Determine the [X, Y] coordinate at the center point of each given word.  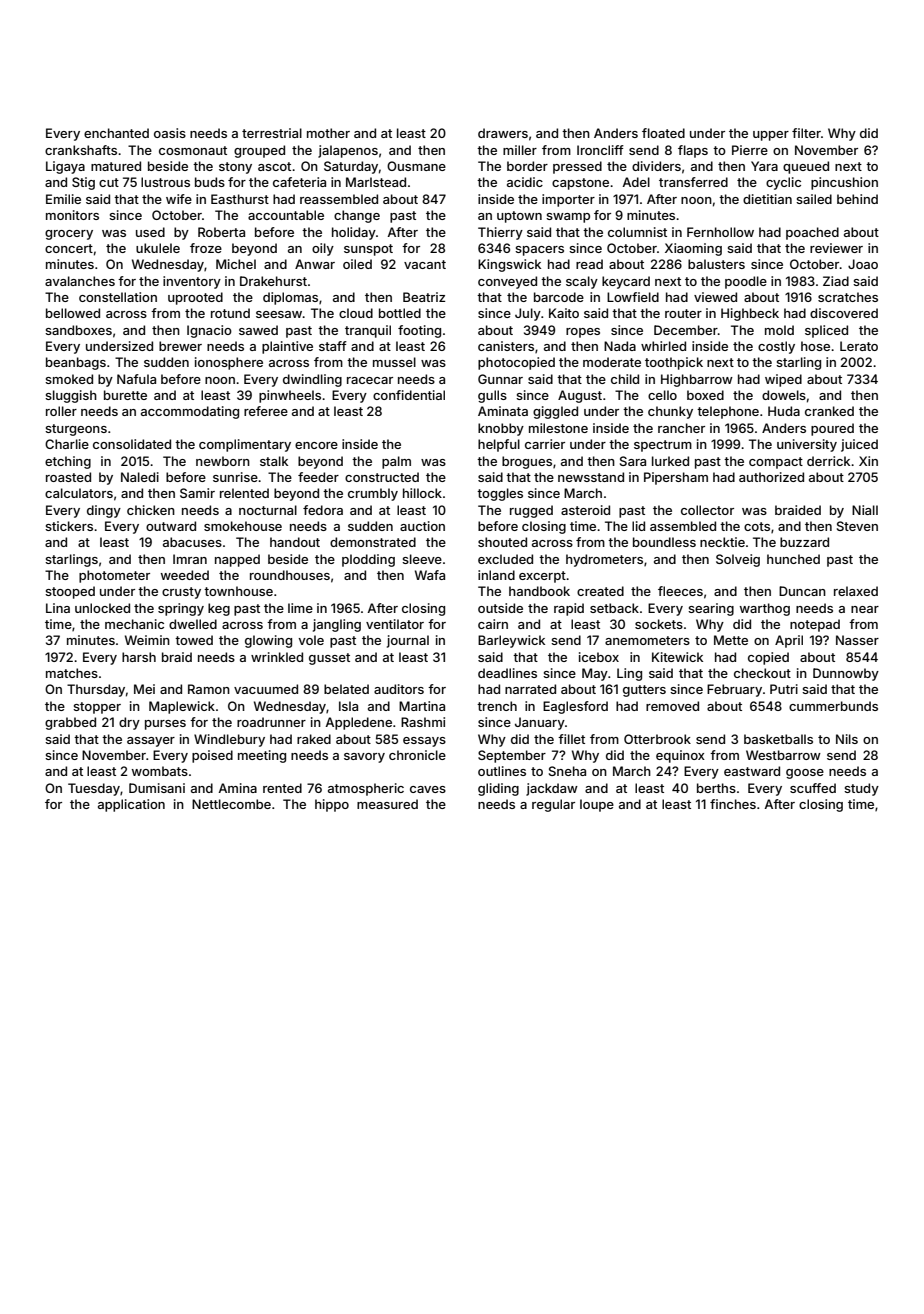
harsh [139, 657]
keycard [626, 282]
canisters [506, 346]
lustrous [165, 182]
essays [424, 742]
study [861, 789]
